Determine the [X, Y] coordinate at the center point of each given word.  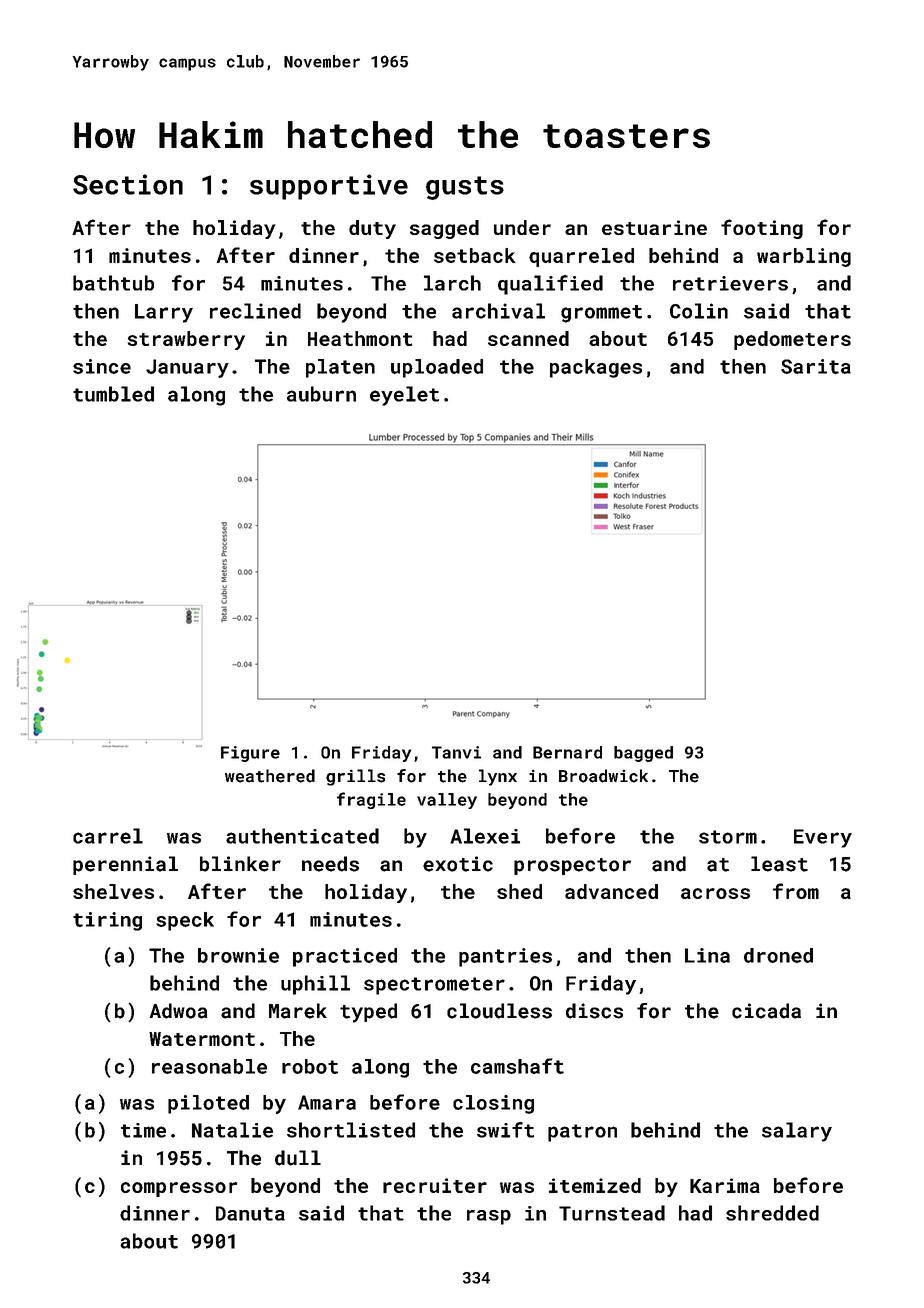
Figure [250, 754]
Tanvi [456, 752]
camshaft [517, 1066]
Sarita [816, 366]
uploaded [437, 368]
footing [762, 229]
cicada [766, 1011]
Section [128, 184]
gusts [465, 188]
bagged [643, 754]
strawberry [186, 340]
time [143, 1130]
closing [493, 1104]
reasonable [209, 1066]
